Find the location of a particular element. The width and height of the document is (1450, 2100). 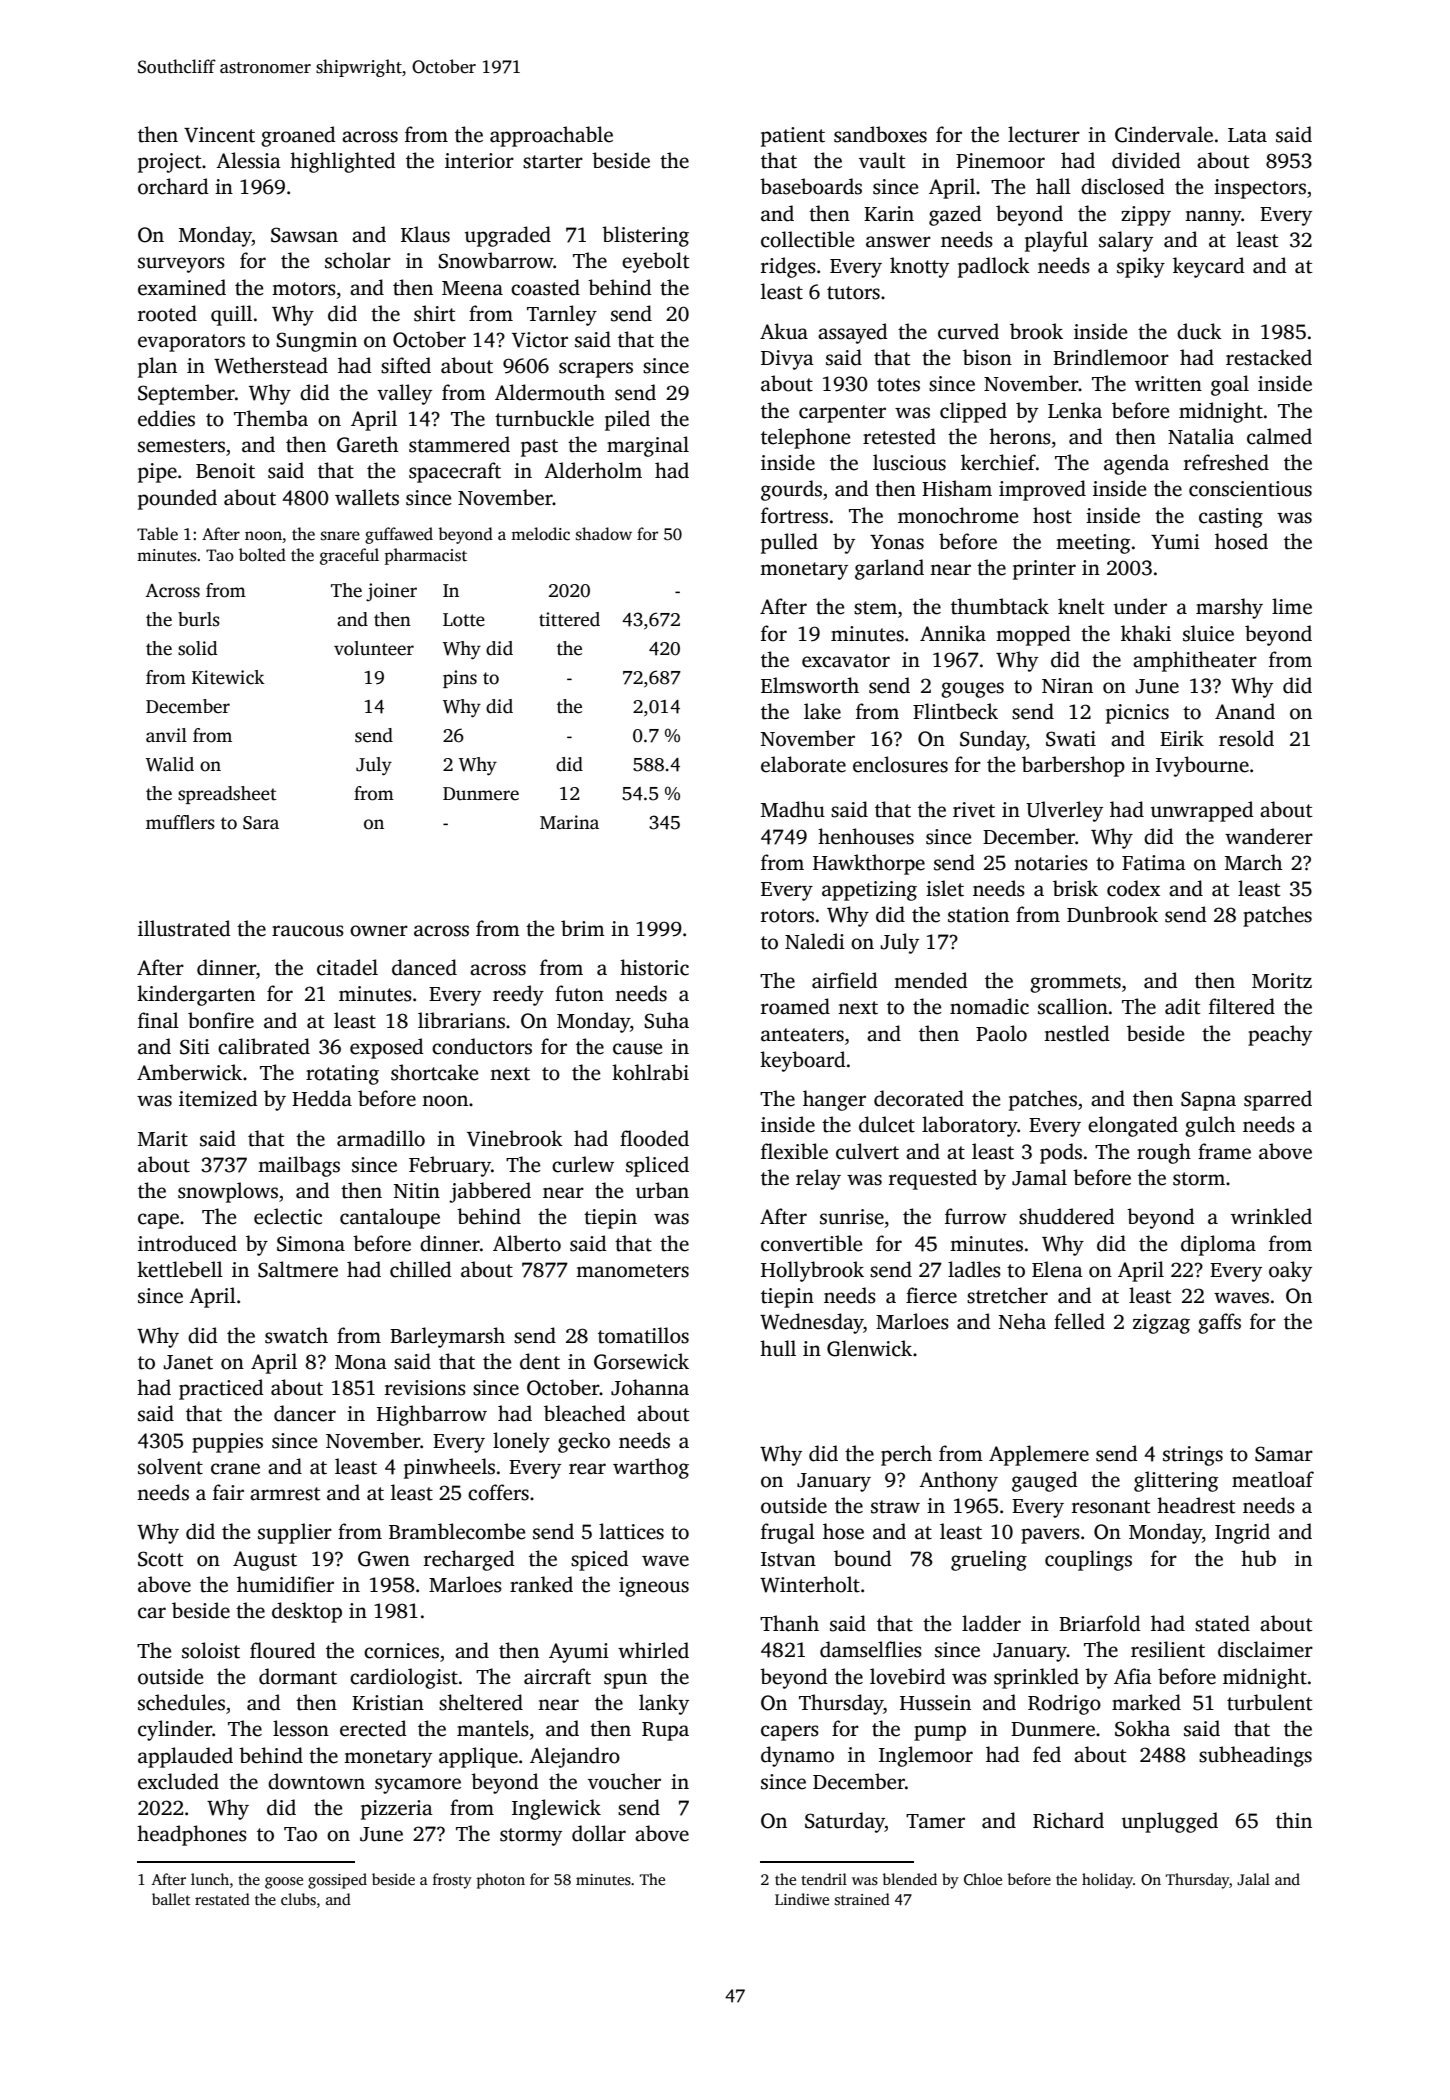

henhouses is located at coordinates (866, 836).
